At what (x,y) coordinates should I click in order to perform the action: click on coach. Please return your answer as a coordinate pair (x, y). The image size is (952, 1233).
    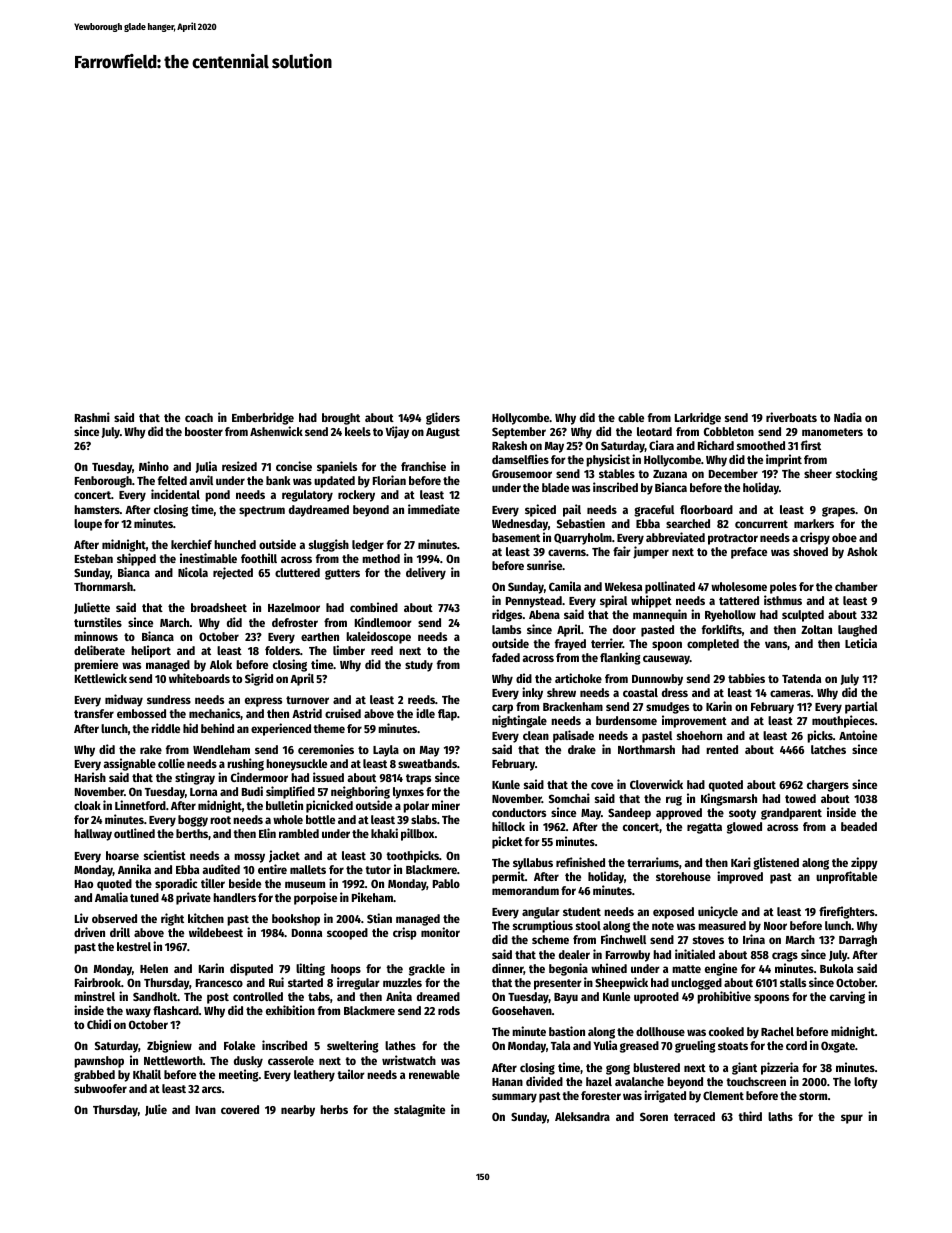
    Looking at the image, I should click on (199, 417).
